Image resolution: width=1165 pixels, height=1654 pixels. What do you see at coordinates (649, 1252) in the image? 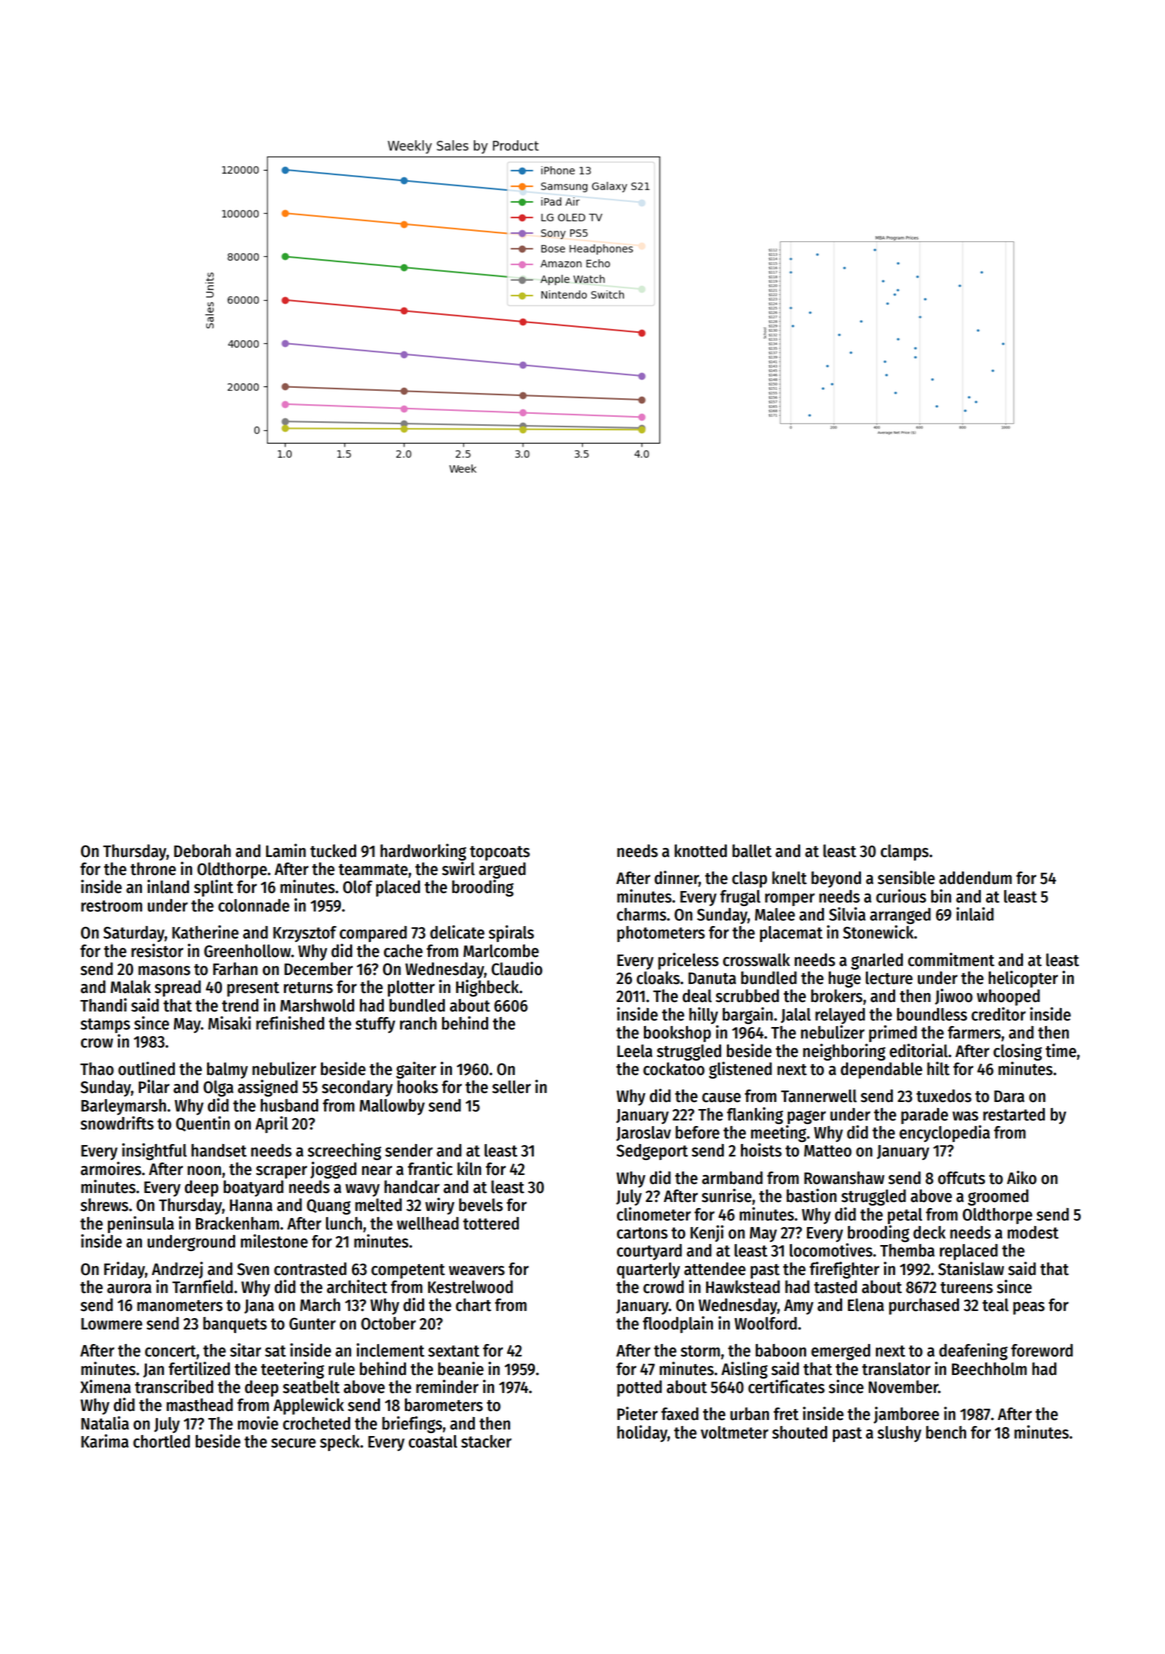
I see `courtyard` at bounding box center [649, 1252].
